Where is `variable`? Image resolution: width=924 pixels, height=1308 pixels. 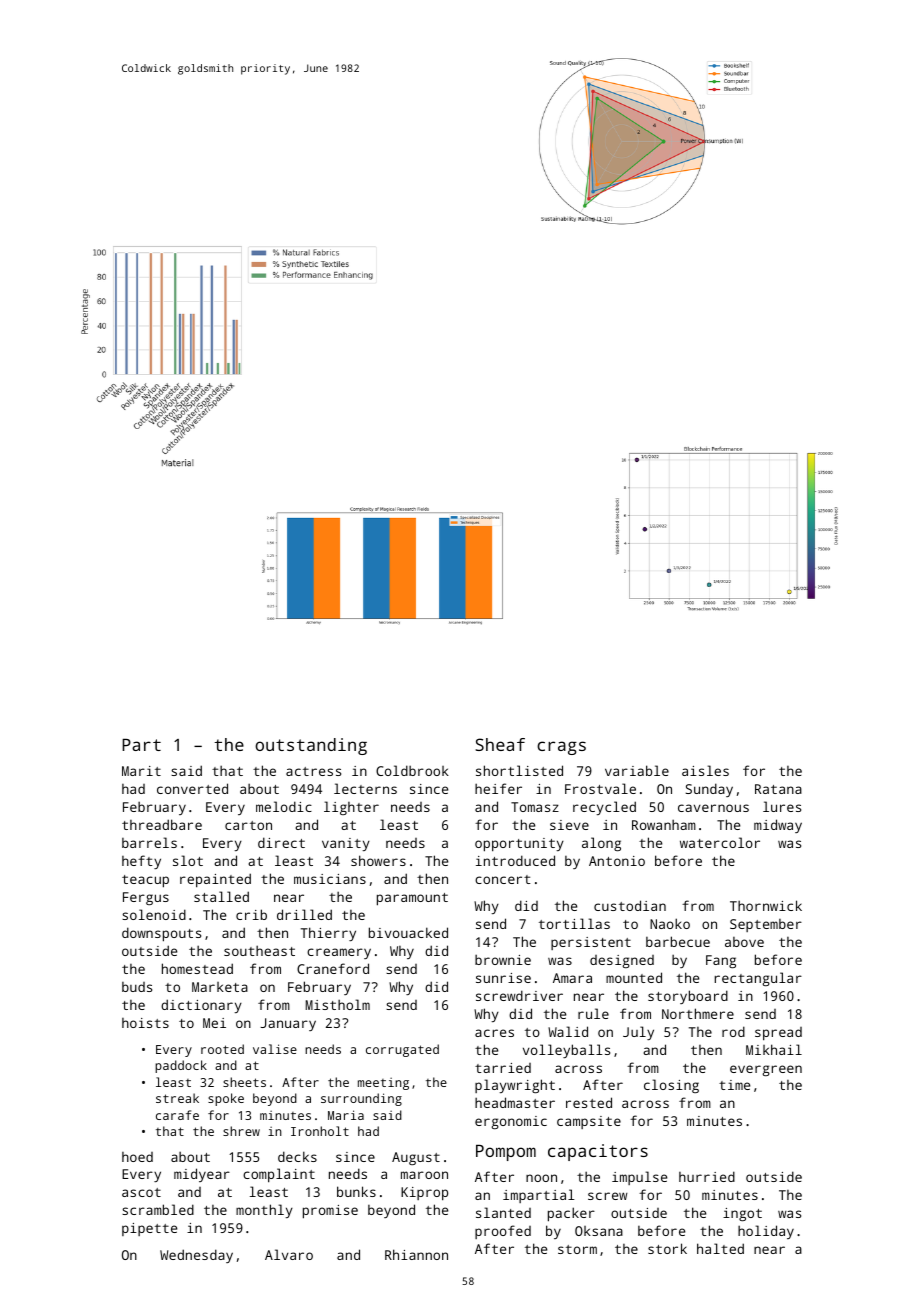
variable is located at coordinates (637, 770).
